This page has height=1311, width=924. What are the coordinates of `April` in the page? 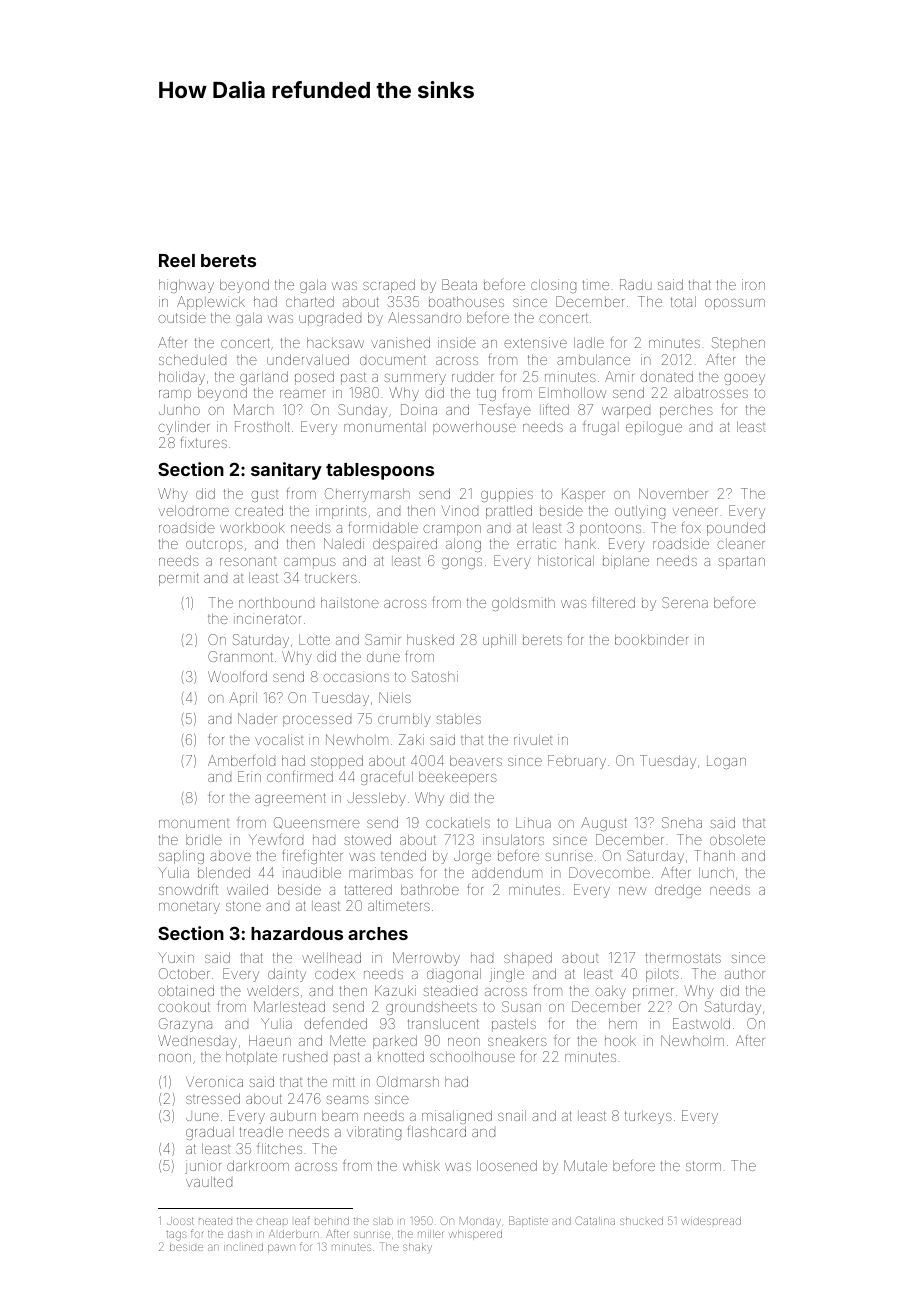 It's located at (243, 699).
